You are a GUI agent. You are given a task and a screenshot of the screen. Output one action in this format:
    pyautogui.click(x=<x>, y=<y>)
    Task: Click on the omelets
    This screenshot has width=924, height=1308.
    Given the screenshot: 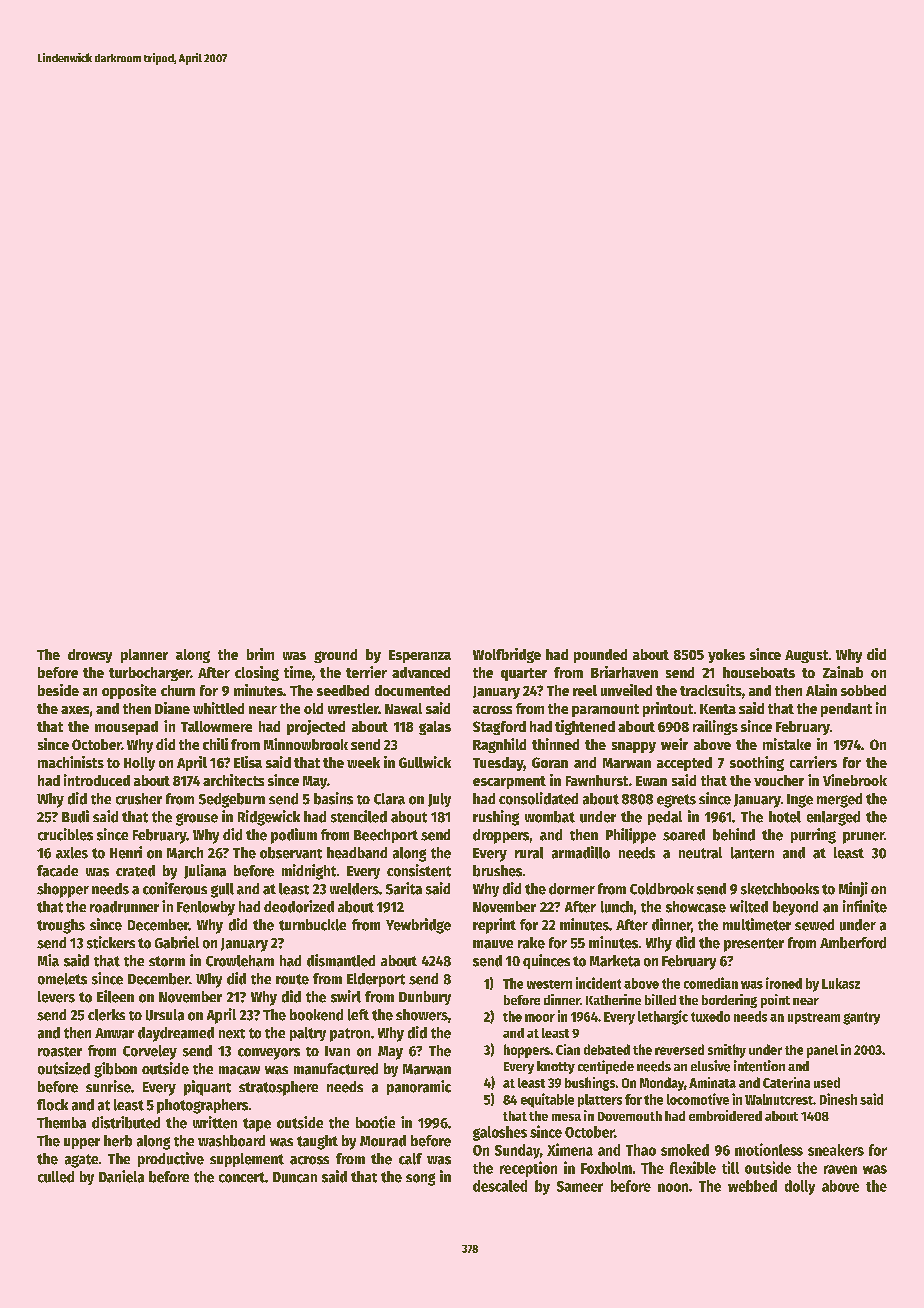 What is the action you would take?
    pyautogui.click(x=62, y=979)
